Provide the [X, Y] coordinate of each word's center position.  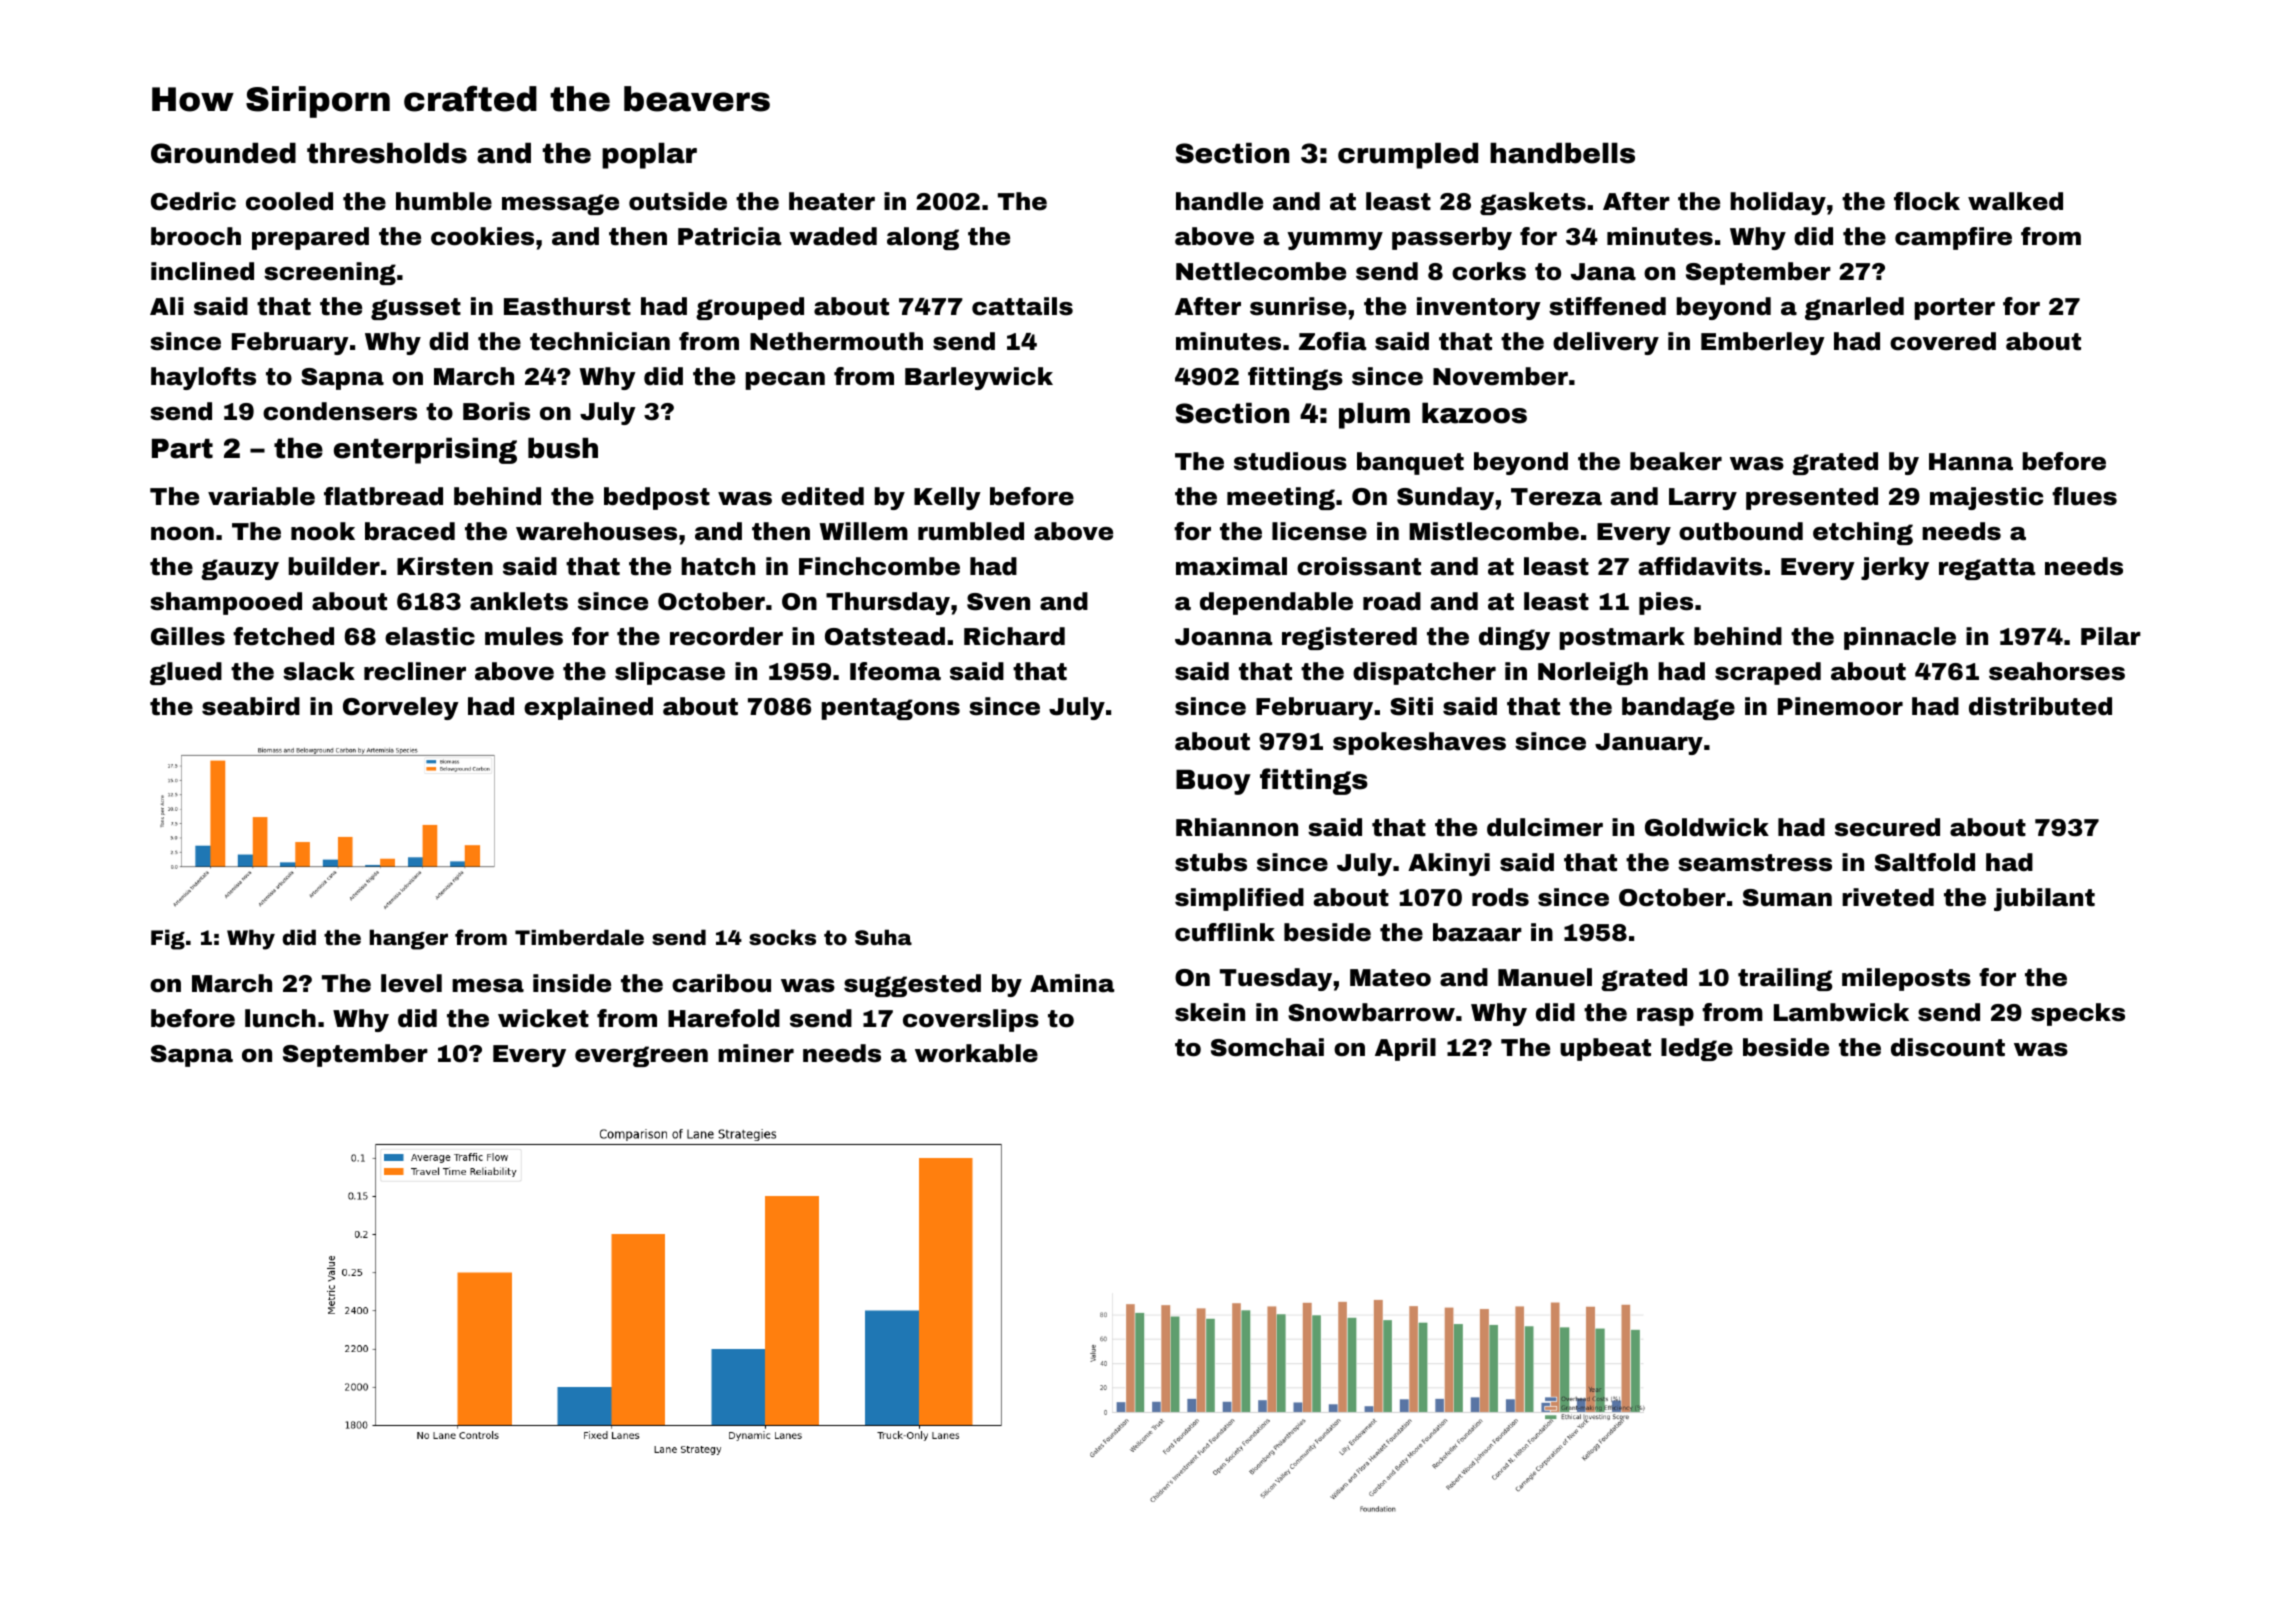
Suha [883, 937]
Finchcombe [879, 566]
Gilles [188, 636]
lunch [280, 1018]
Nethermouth [836, 341]
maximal [1231, 566]
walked [2015, 201]
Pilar [2111, 636]
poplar [649, 156]
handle [1219, 201]
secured [1887, 827]
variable [261, 496]
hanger [409, 939]
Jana [1603, 272]
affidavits [1701, 566]
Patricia [729, 236]
